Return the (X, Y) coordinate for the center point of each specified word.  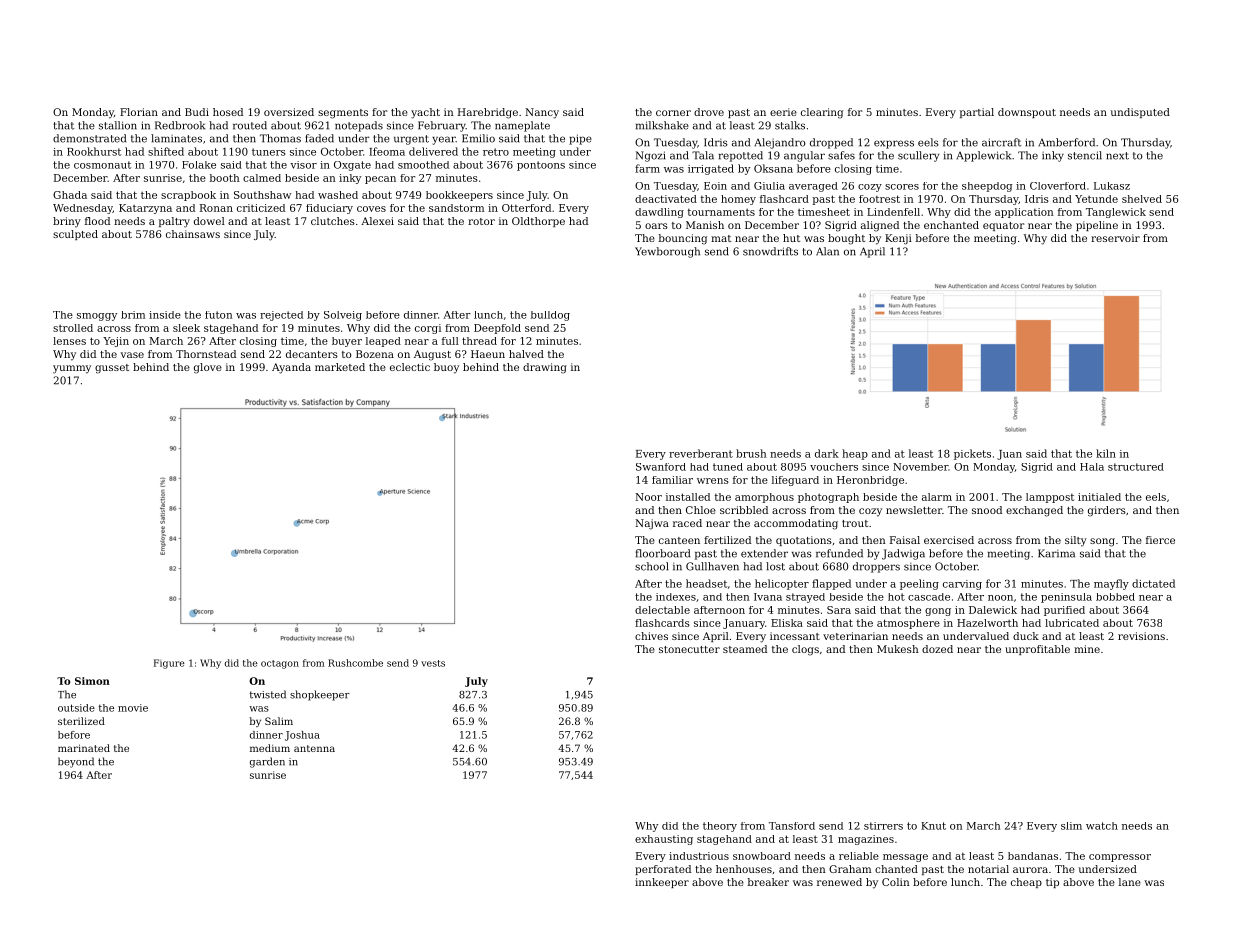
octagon (280, 664)
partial (977, 113)
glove (208, 368)
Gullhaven (712, 566)
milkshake (662, 125)
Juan (1009, 455)
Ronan (216, 208)
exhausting (664, 840)
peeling (919, 584)
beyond (76, 762)
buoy (446, 368)
